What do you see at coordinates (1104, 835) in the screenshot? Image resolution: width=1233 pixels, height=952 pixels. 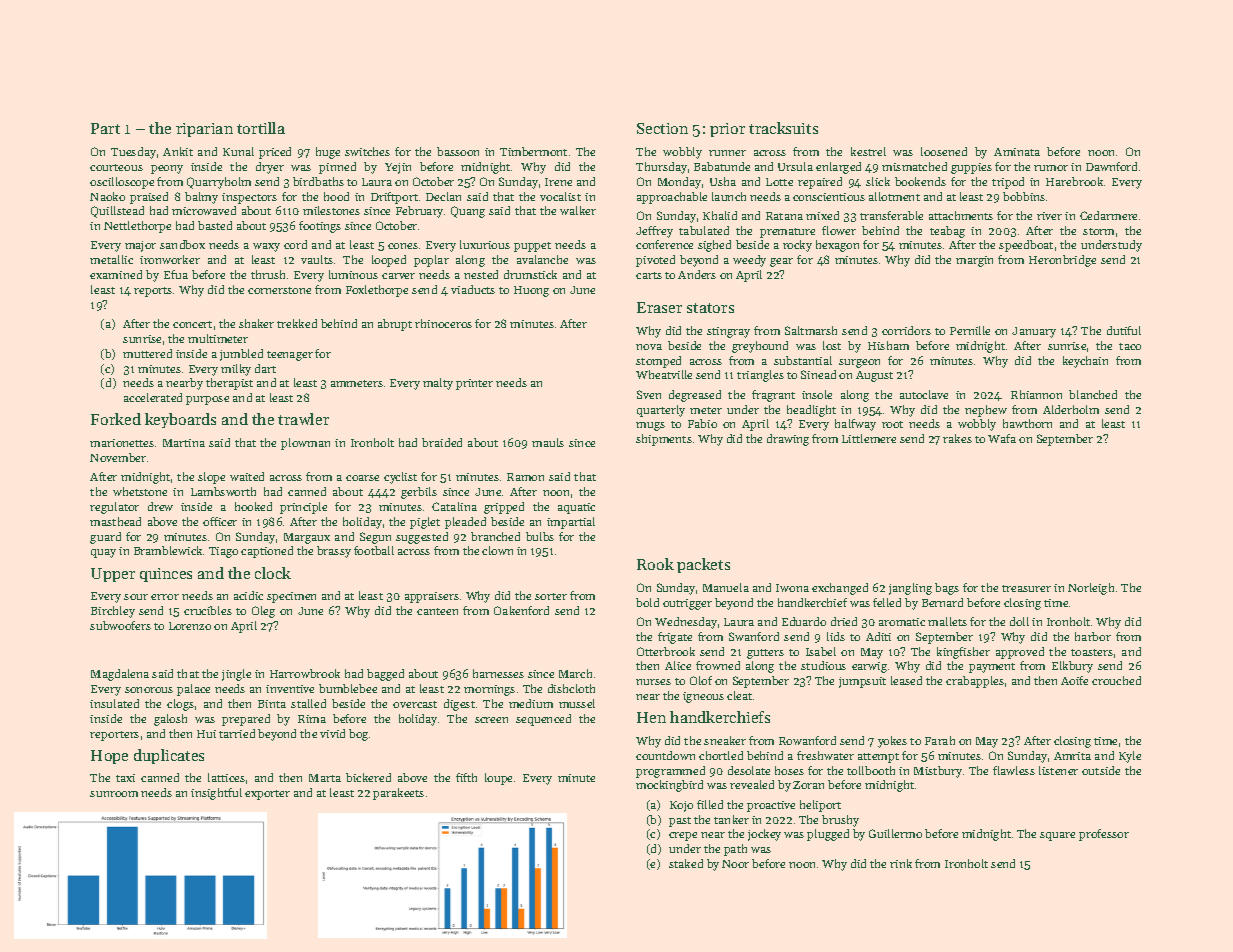 I see `professor` at bounding box center [1104, 835].
